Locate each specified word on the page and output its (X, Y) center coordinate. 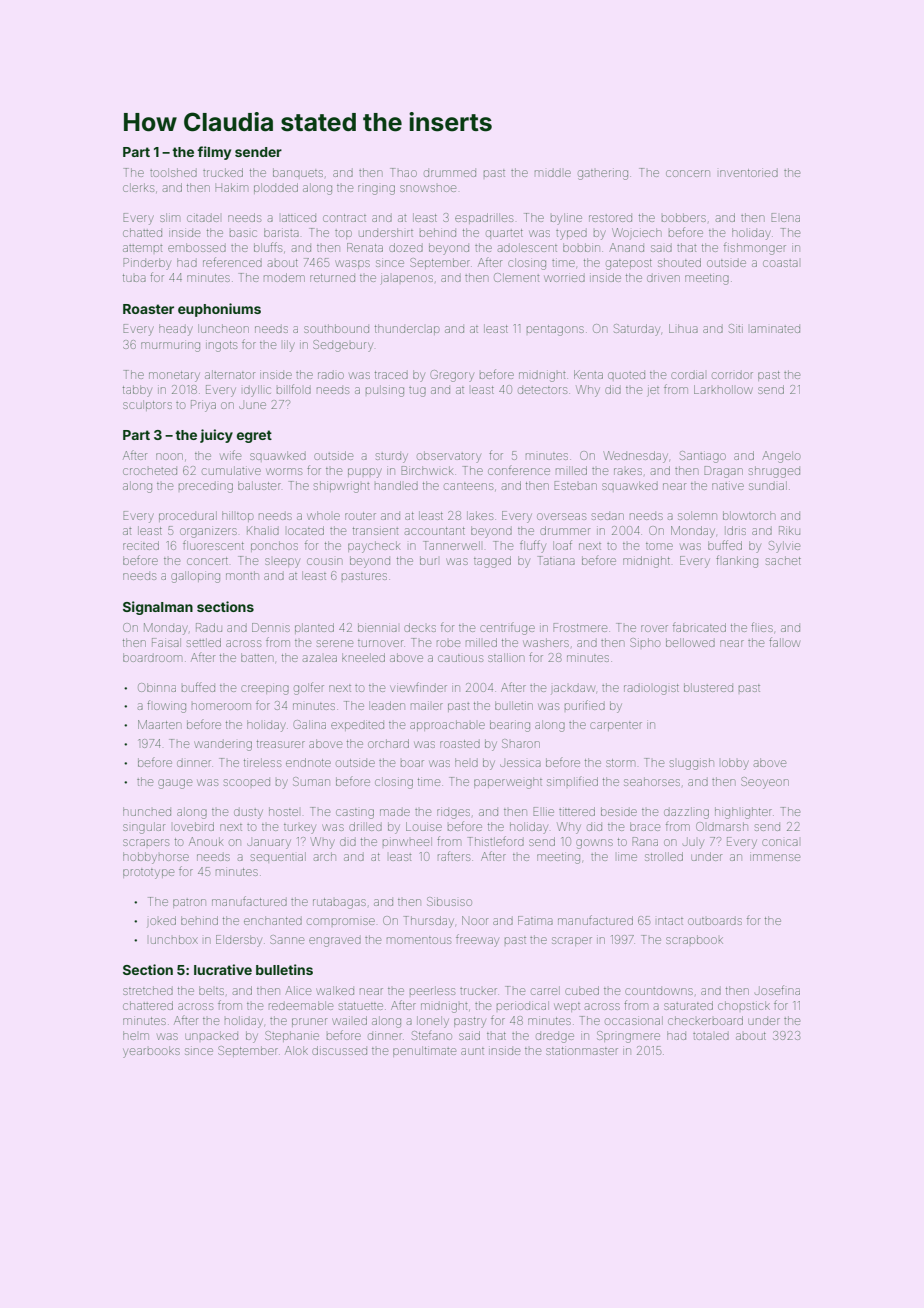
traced (391, 375)
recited (141, 545)
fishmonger (755, 249)
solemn (697, 515)
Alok (296, 1050)
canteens (468, 486)
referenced (232, 262)
